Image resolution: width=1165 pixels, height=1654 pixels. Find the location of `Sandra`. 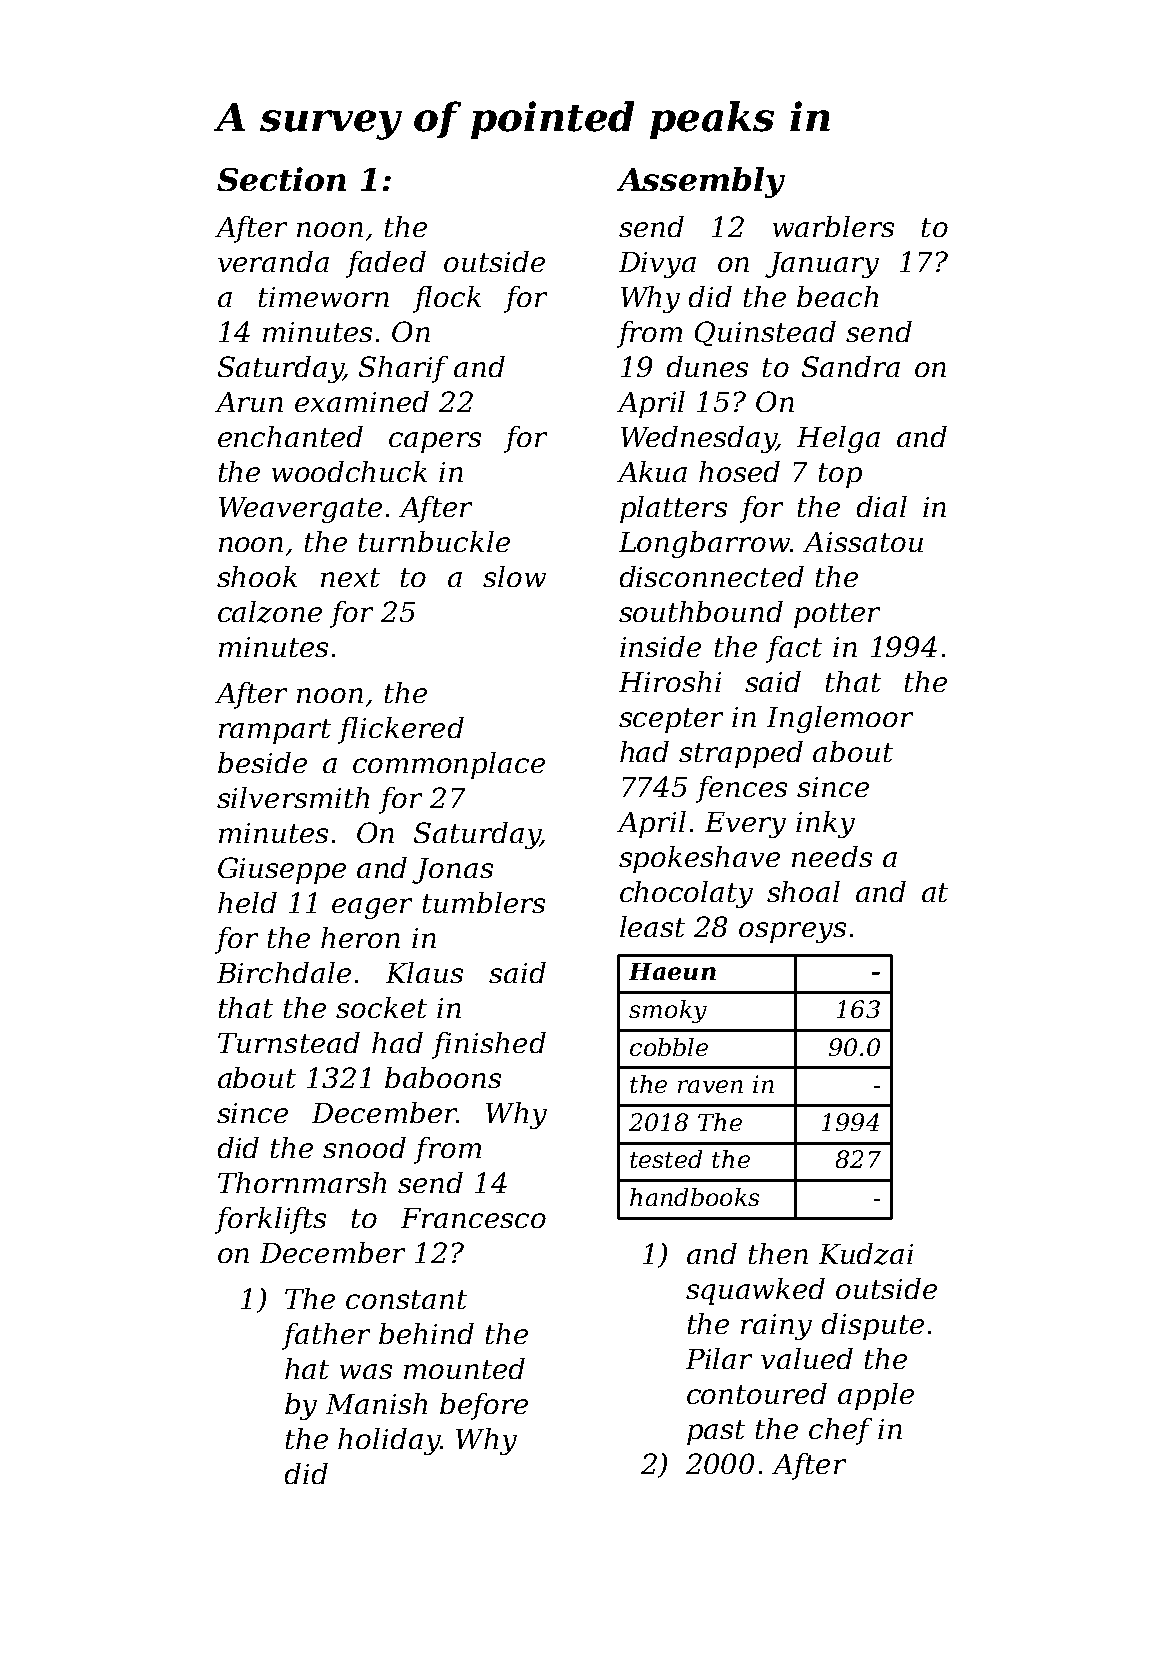

Sandra is located at coordinates (851, 366).
